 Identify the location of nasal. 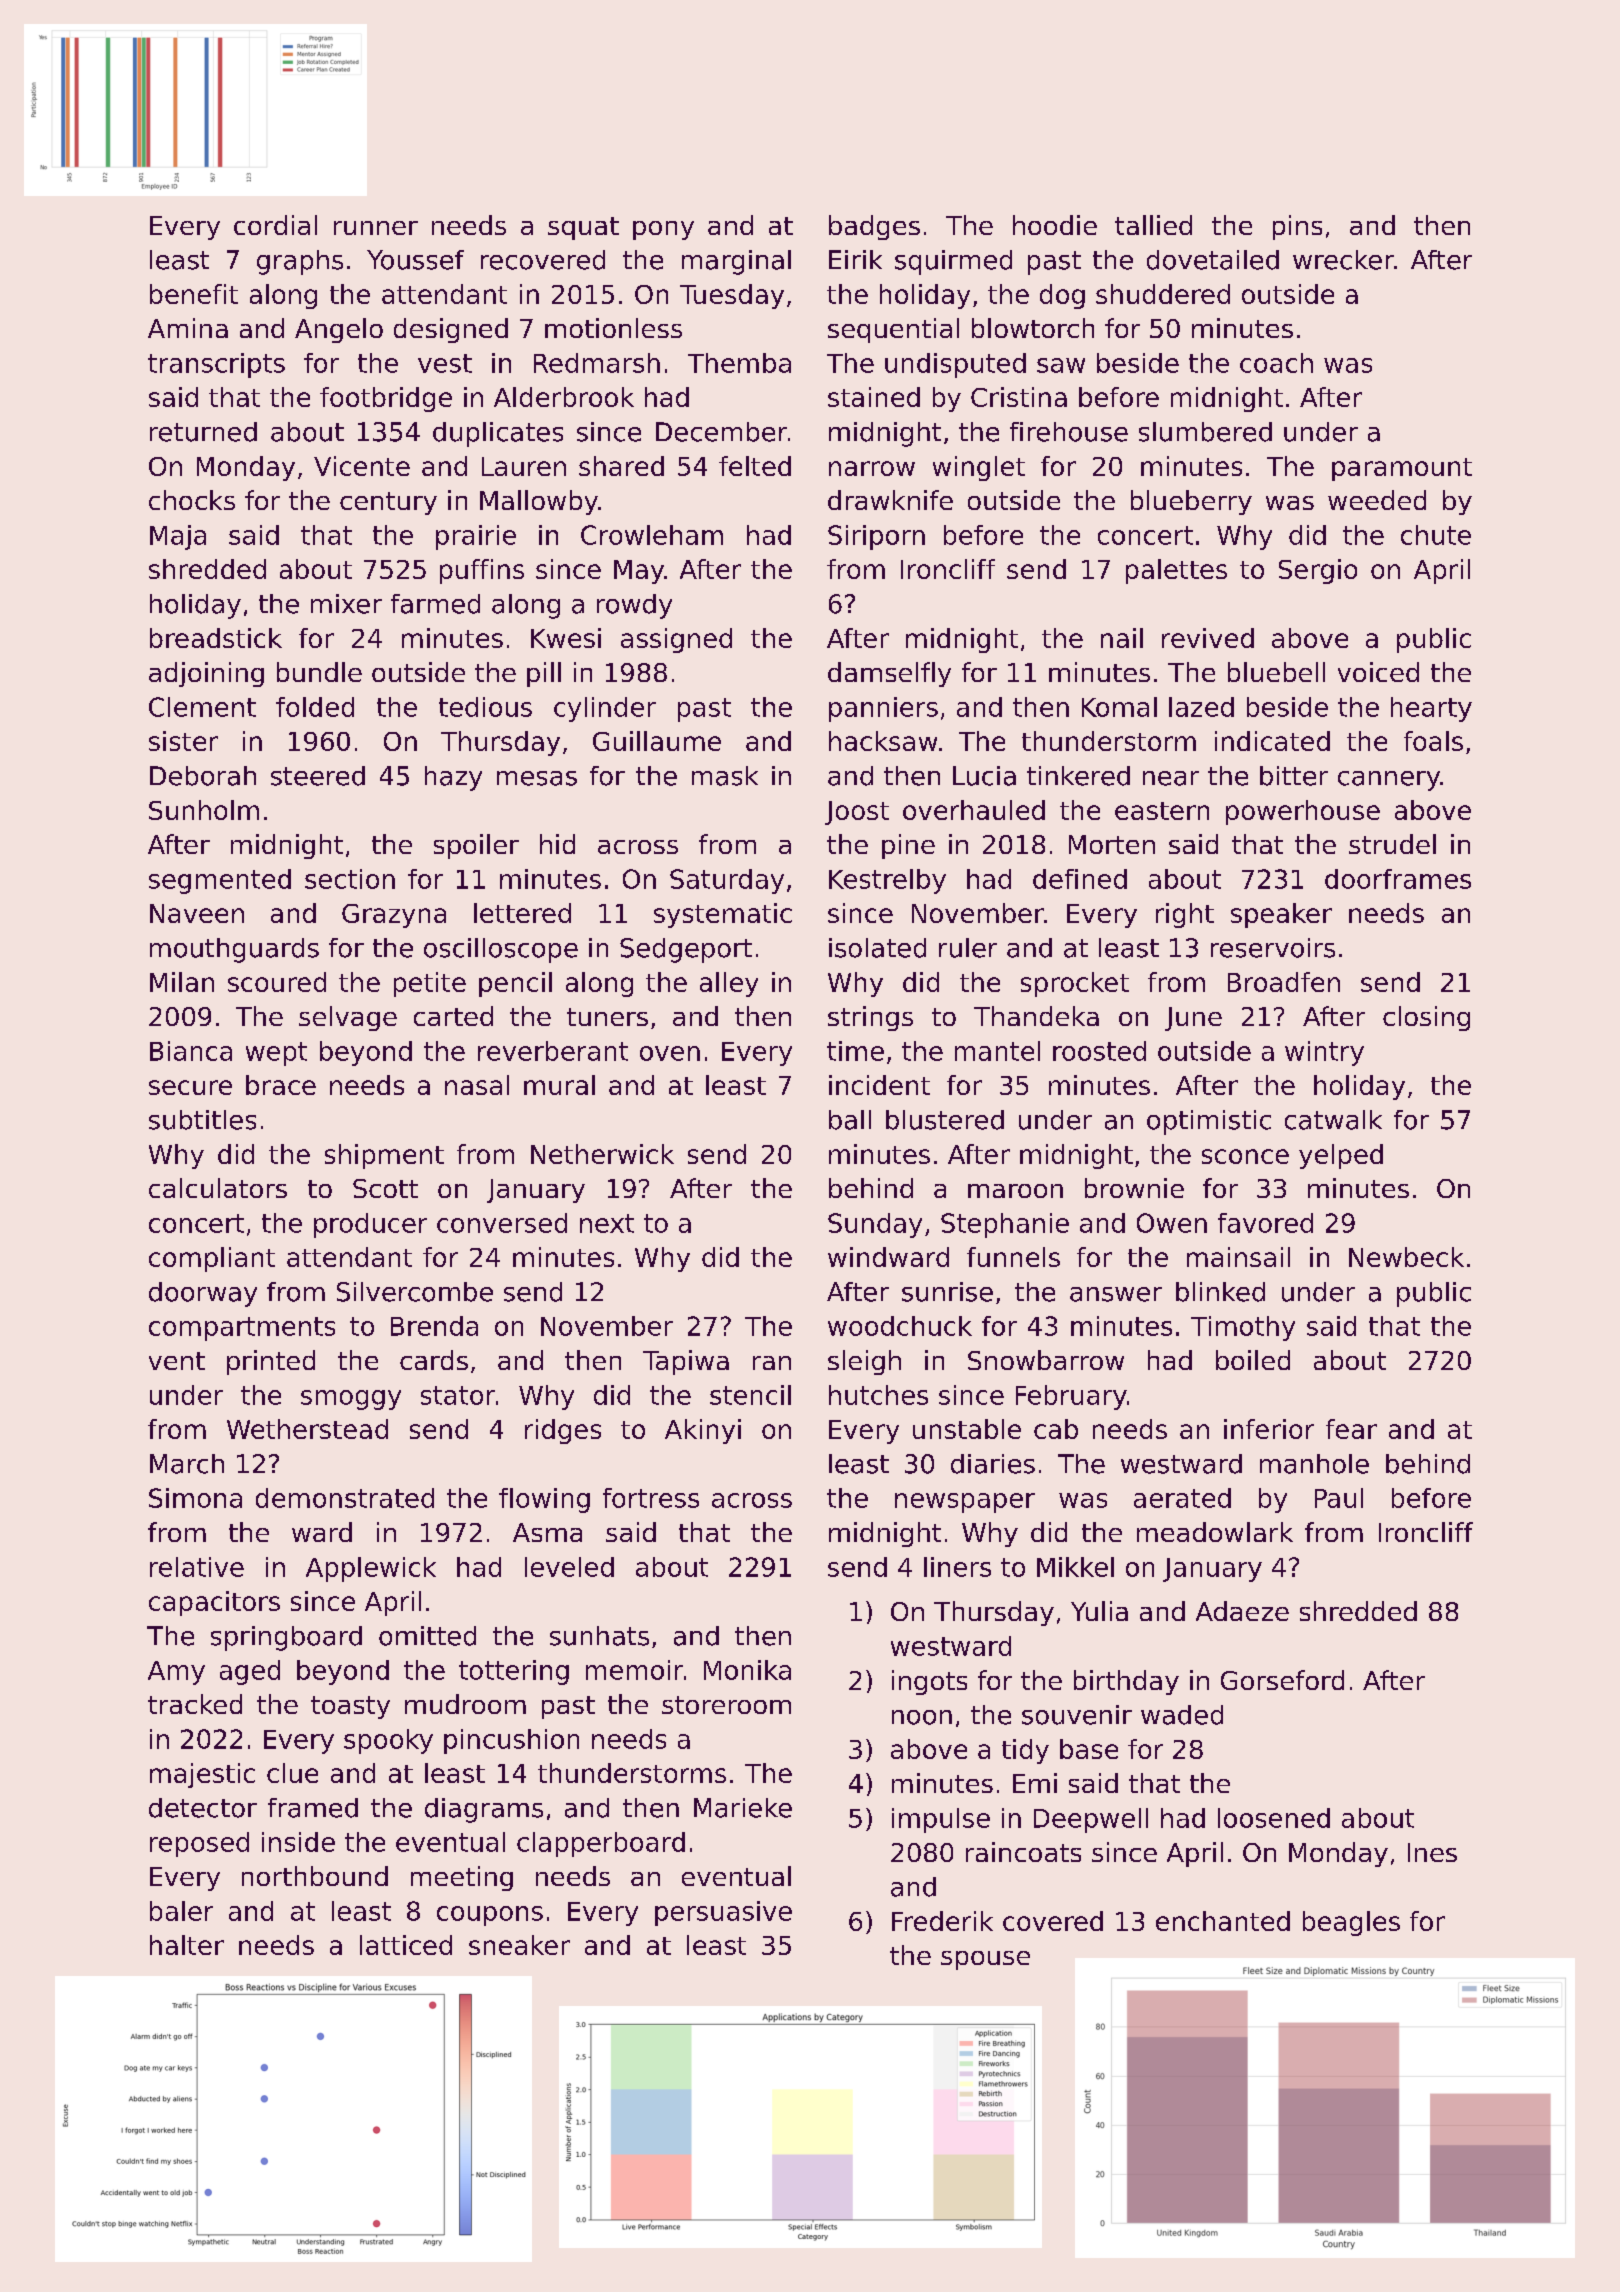
(477, 1085).
